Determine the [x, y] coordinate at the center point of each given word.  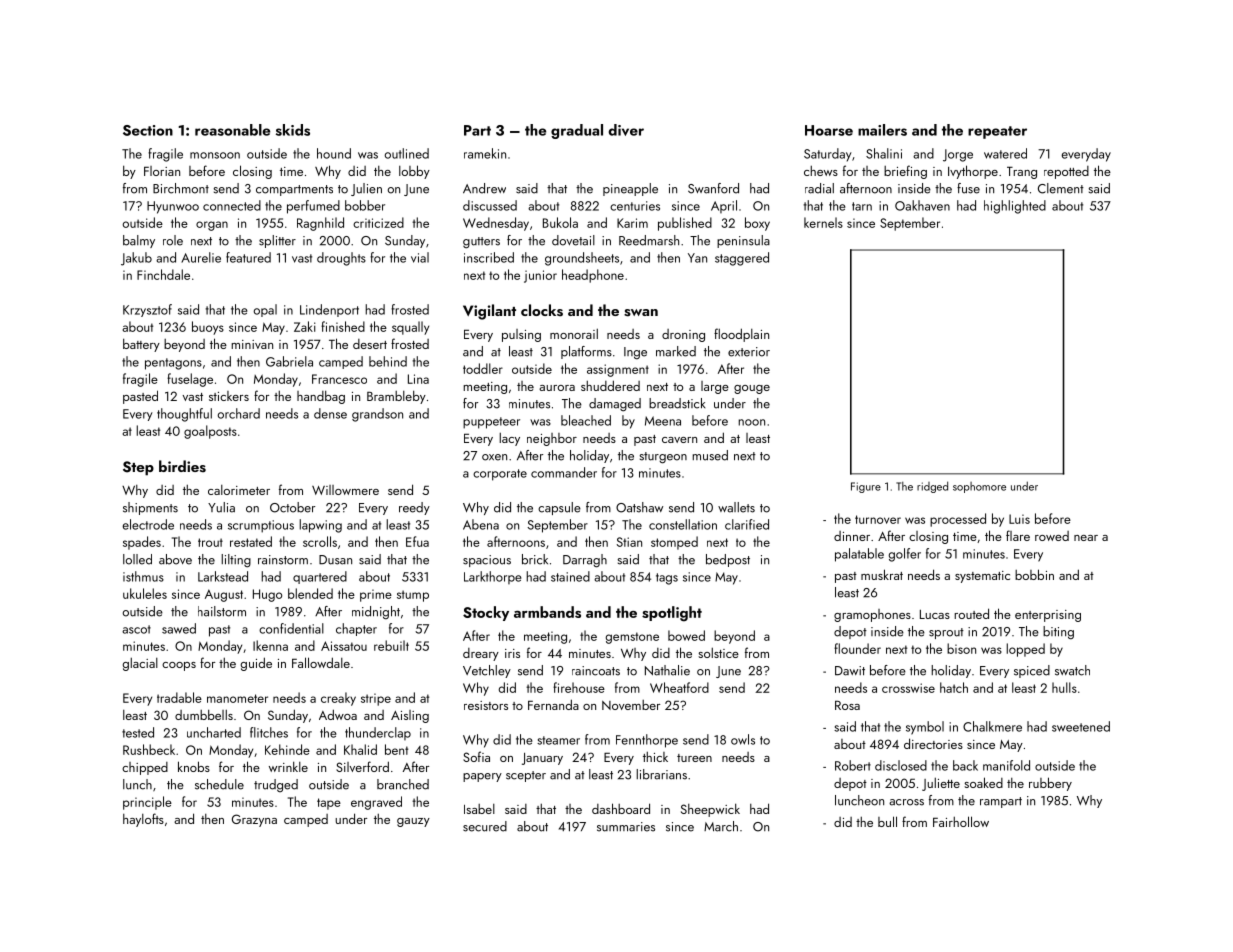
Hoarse [829, 130]
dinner [852, 536]
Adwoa [338, 714]
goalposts [210, 432]
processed [958, 520]
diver [626, 130]
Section [148, 130]
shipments [150, 508]
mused [710, 455]
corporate [500, 475]
